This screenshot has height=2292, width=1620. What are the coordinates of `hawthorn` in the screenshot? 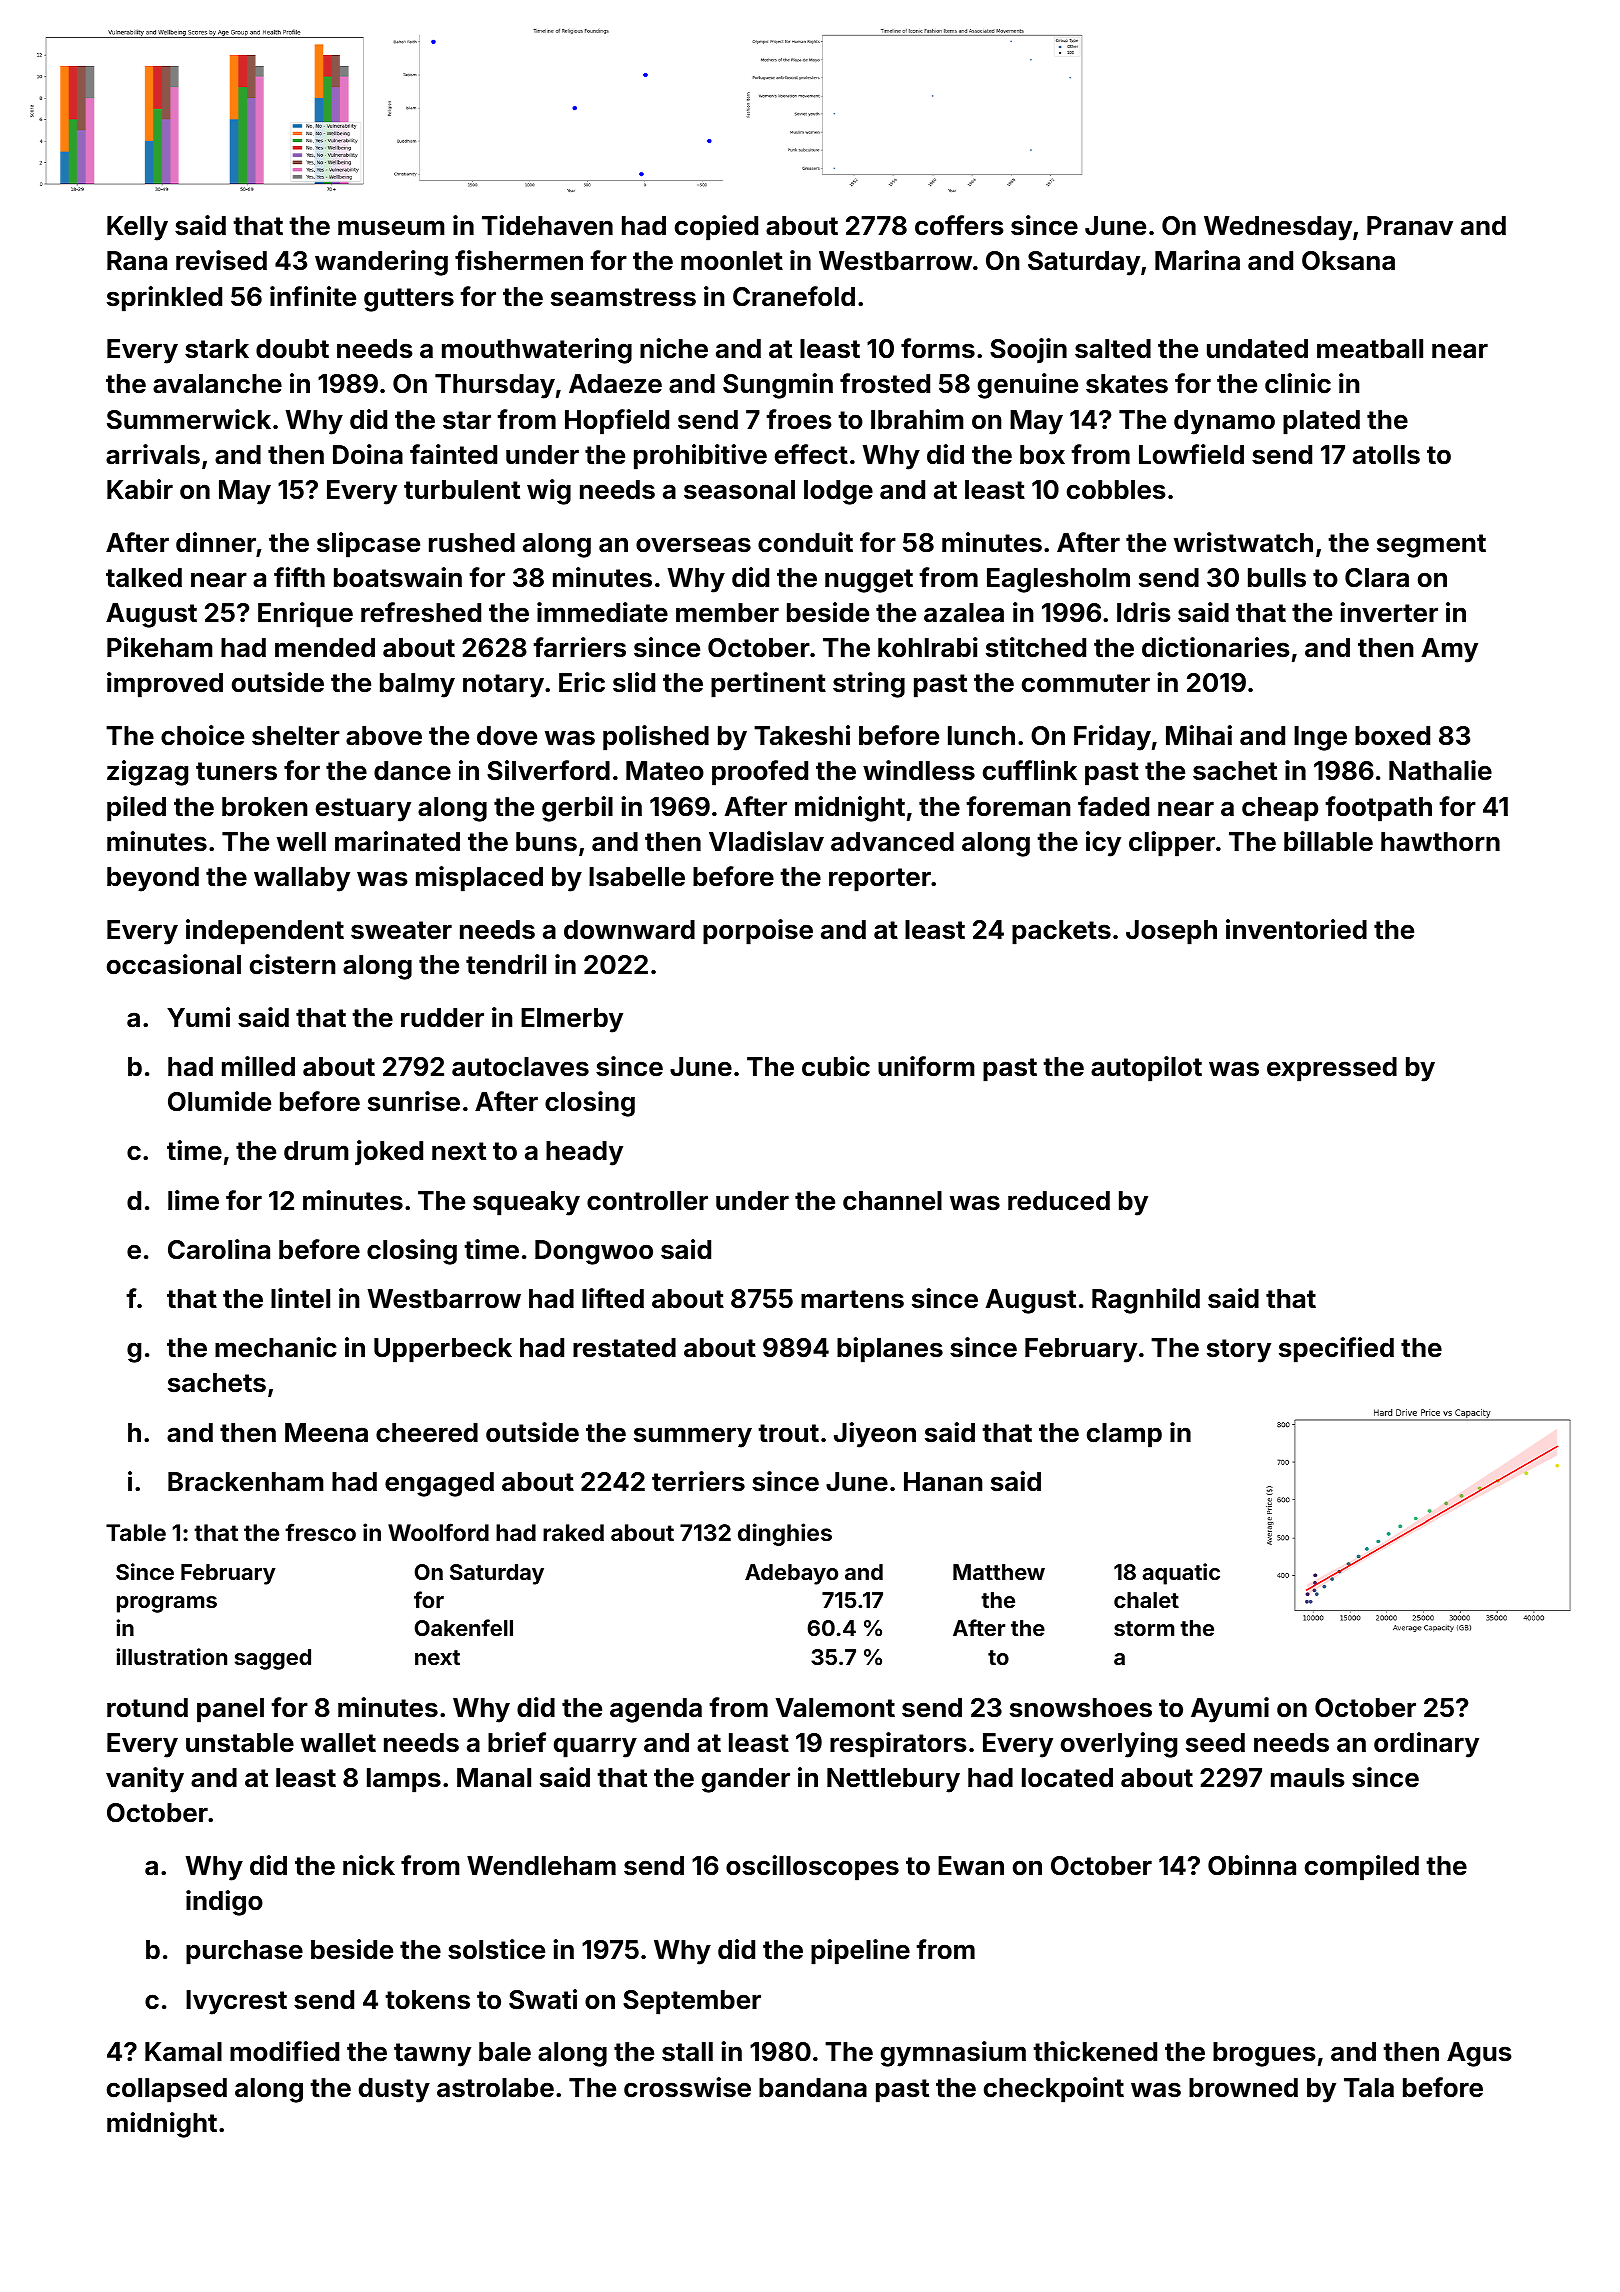 It's located at (1440, 842).
